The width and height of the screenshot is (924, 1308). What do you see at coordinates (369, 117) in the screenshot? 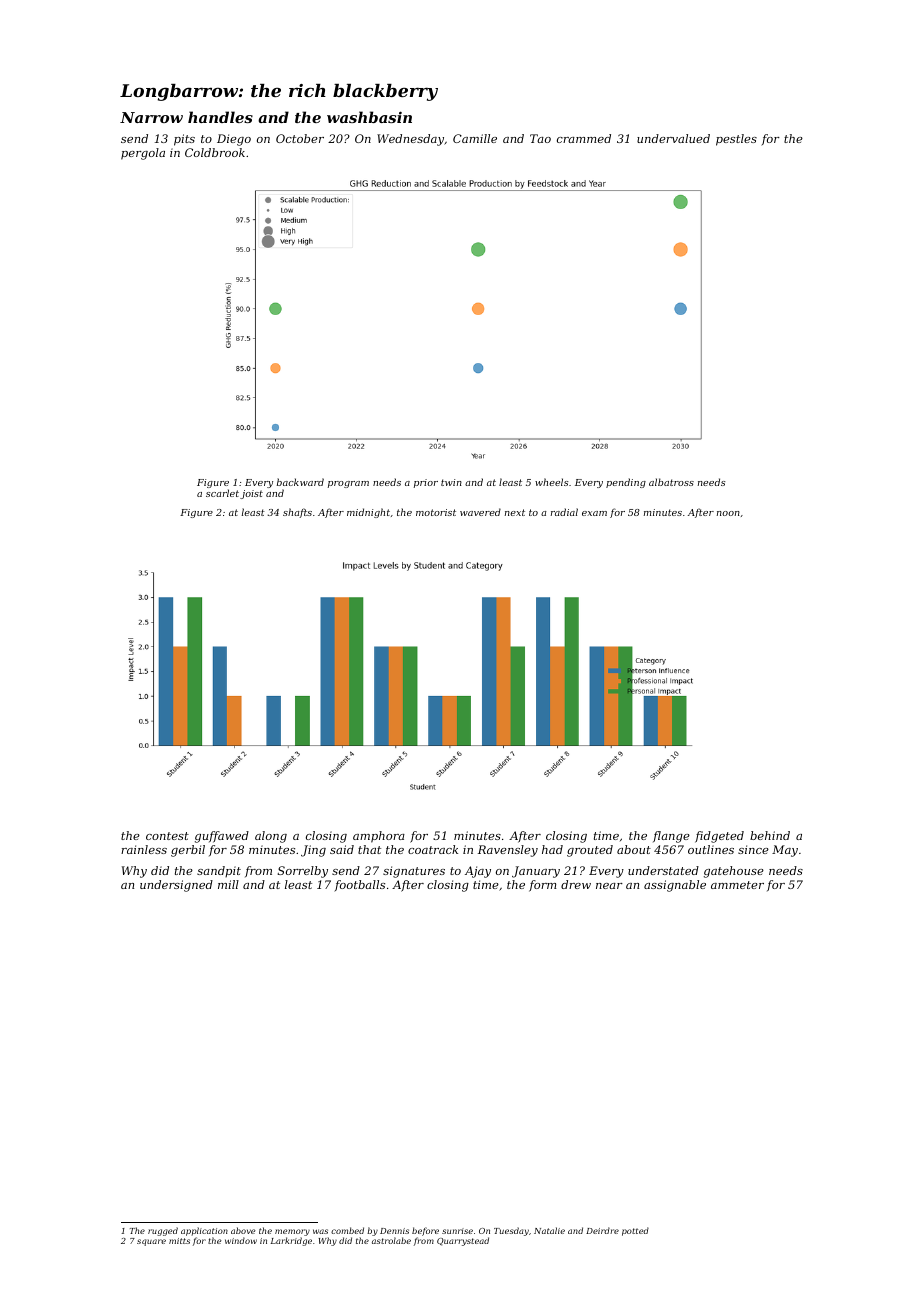
I see `washbasin` at bounding box center [369, 117].
